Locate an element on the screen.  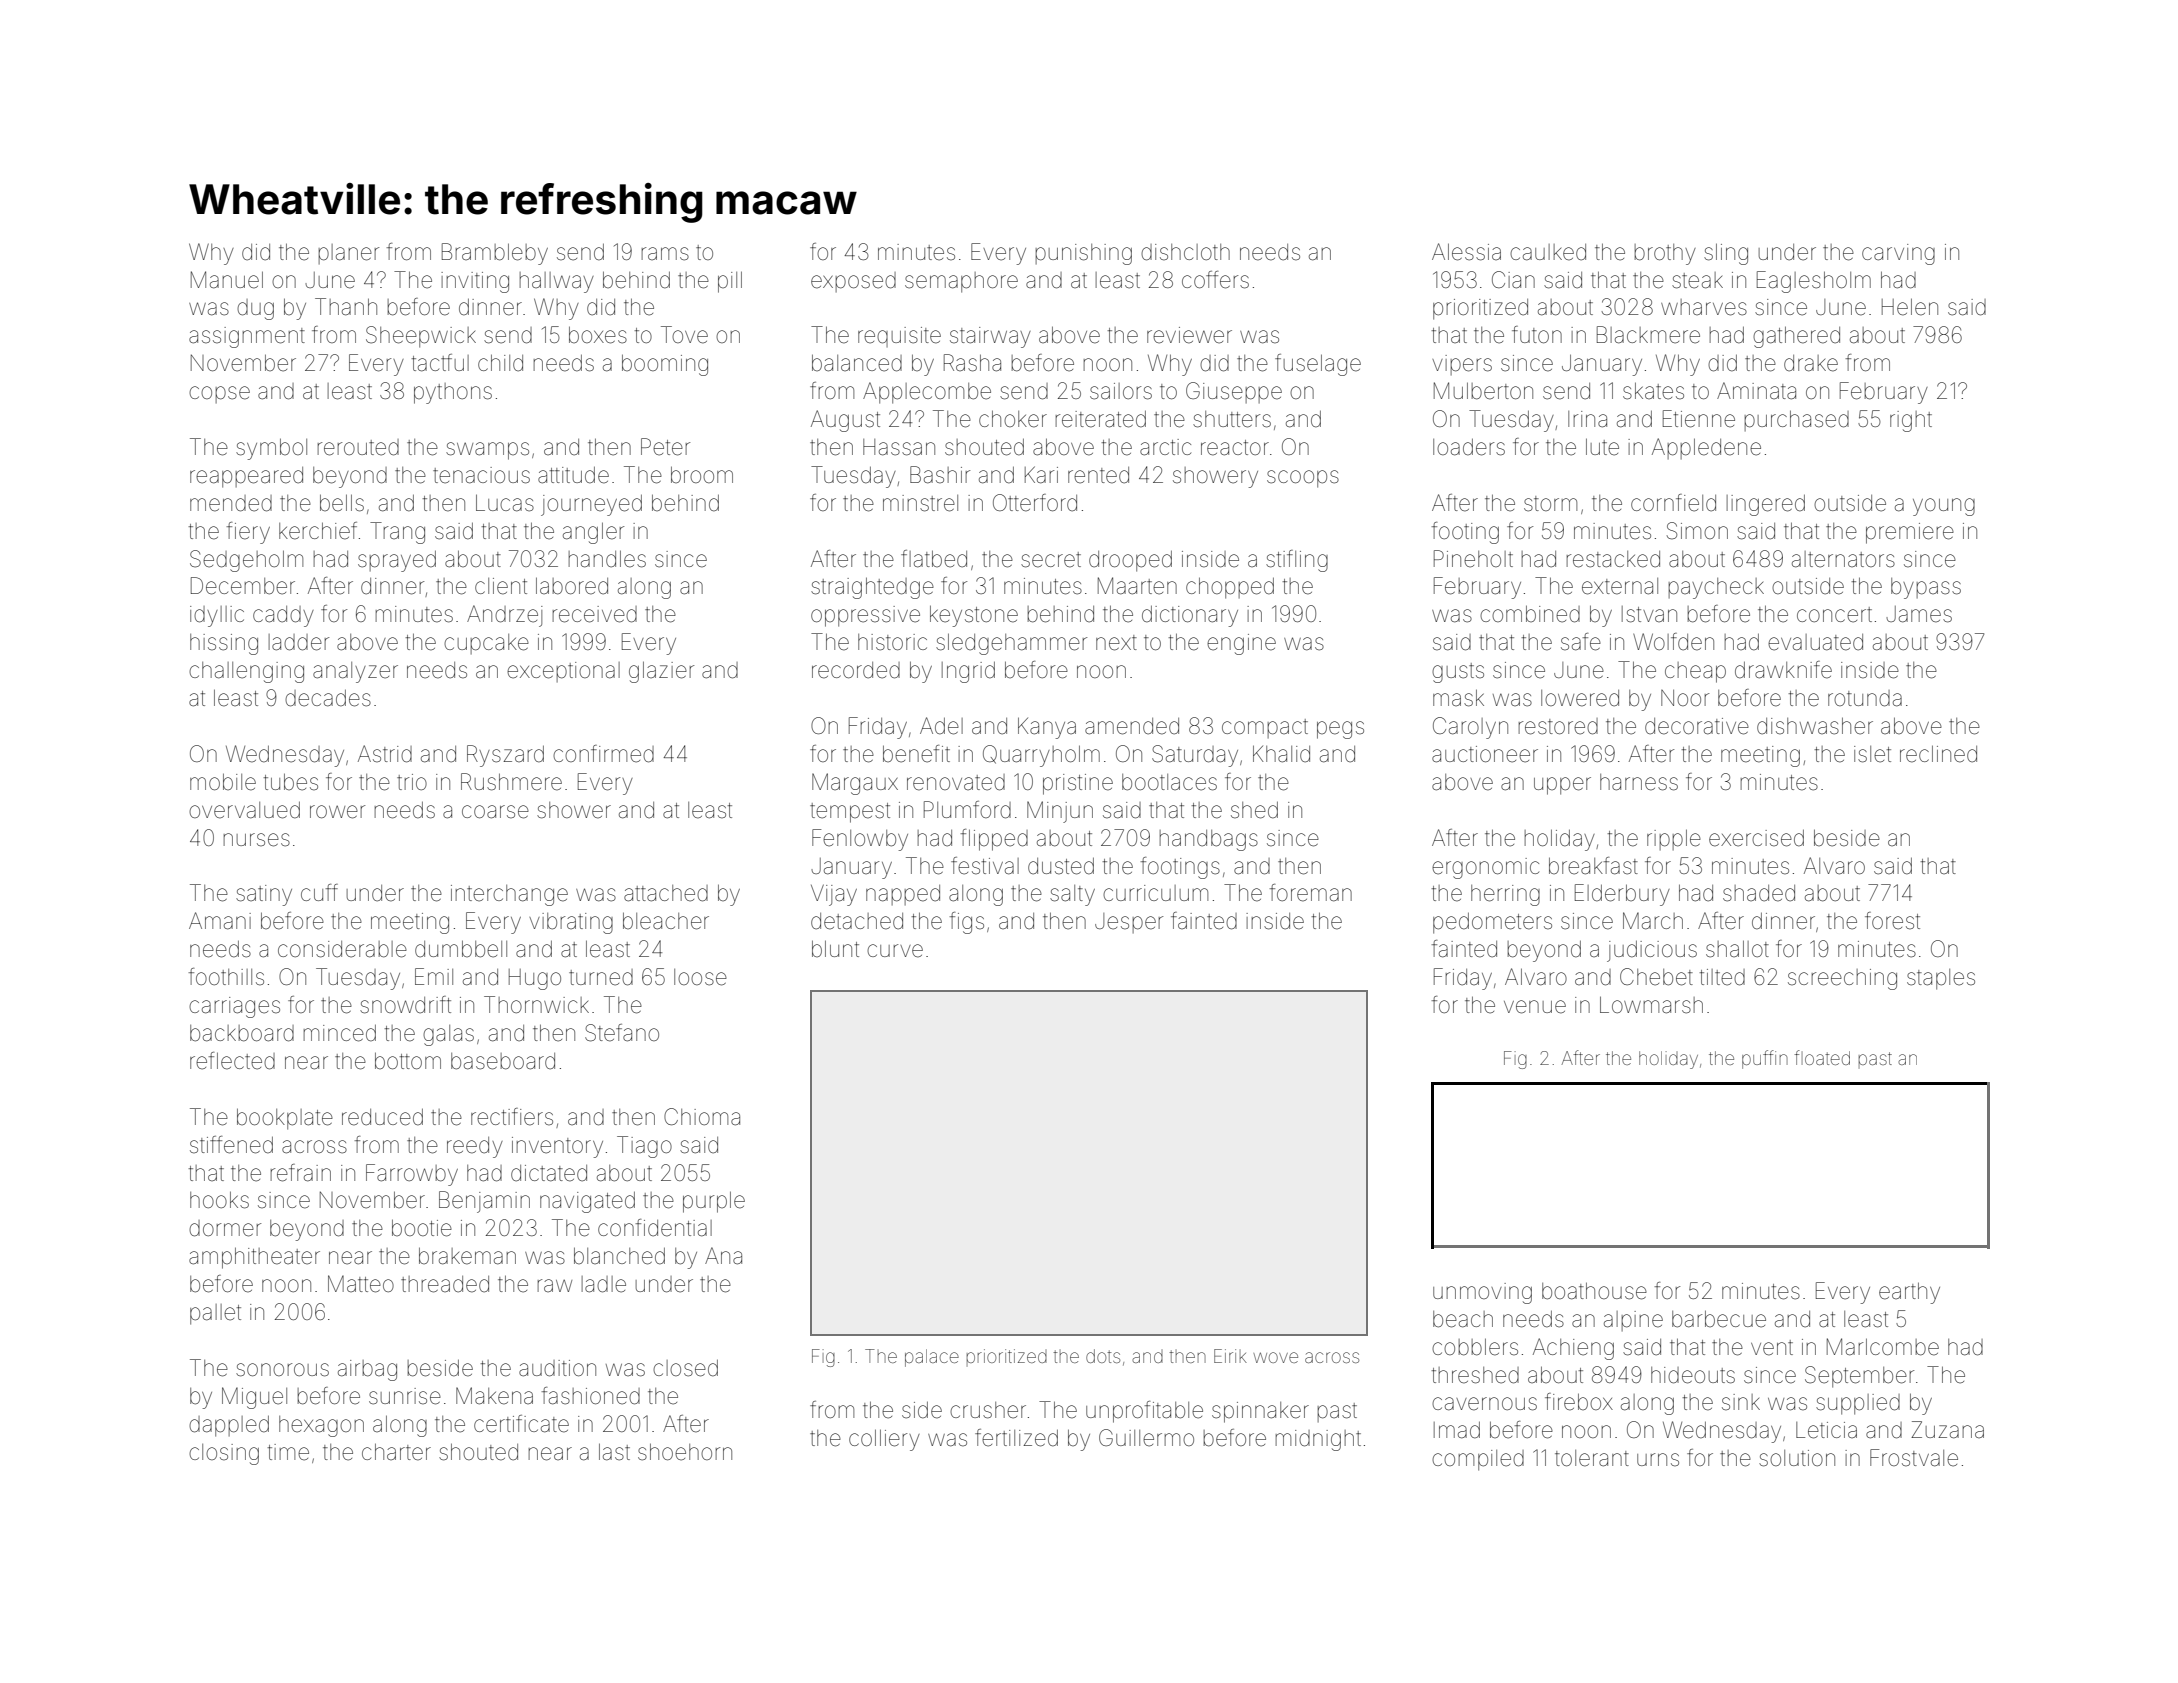
time is located at coordinates (288, 1452).
